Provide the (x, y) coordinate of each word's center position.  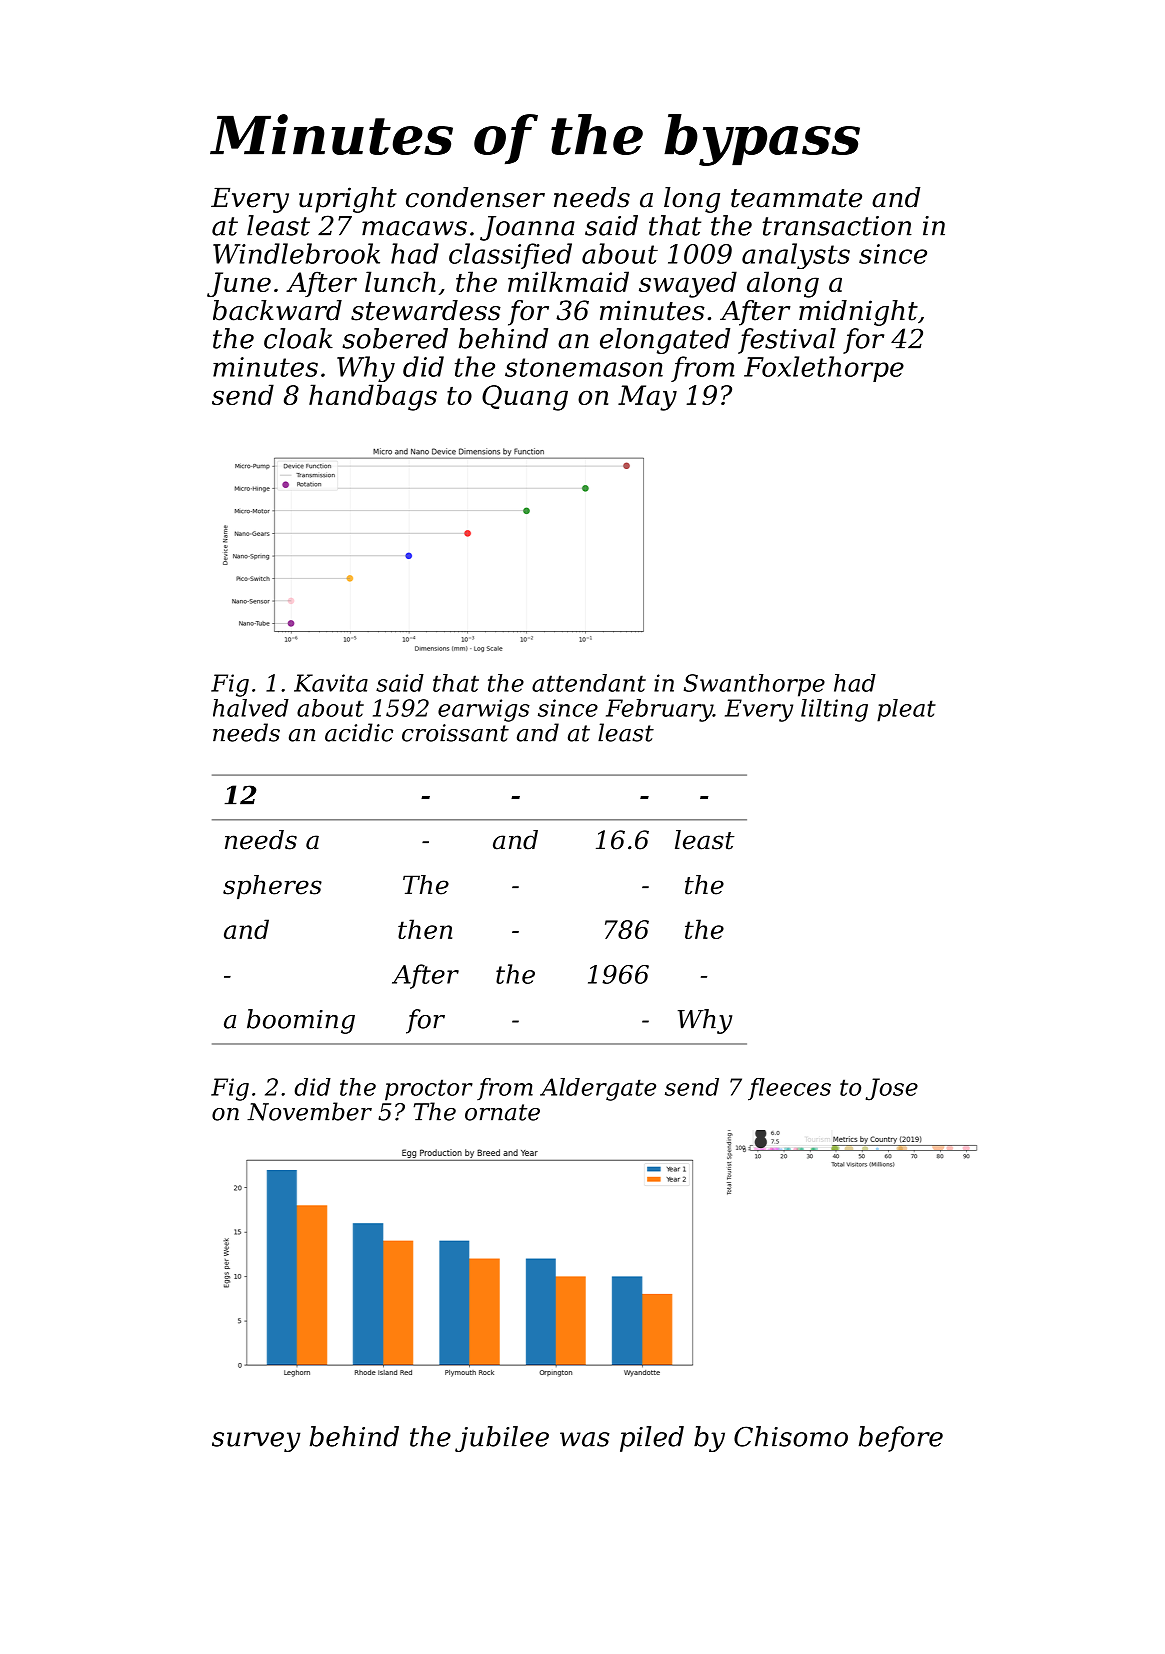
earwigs (484, 710)
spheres (272, 887)
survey (256, 1442)
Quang (525, 398)
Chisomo (791, 1436)
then (425, 929)
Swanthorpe (754, 685)
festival (787, 341)
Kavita (331, 683)
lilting (834, 710)
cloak (298, 338)
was (585, 1439)
